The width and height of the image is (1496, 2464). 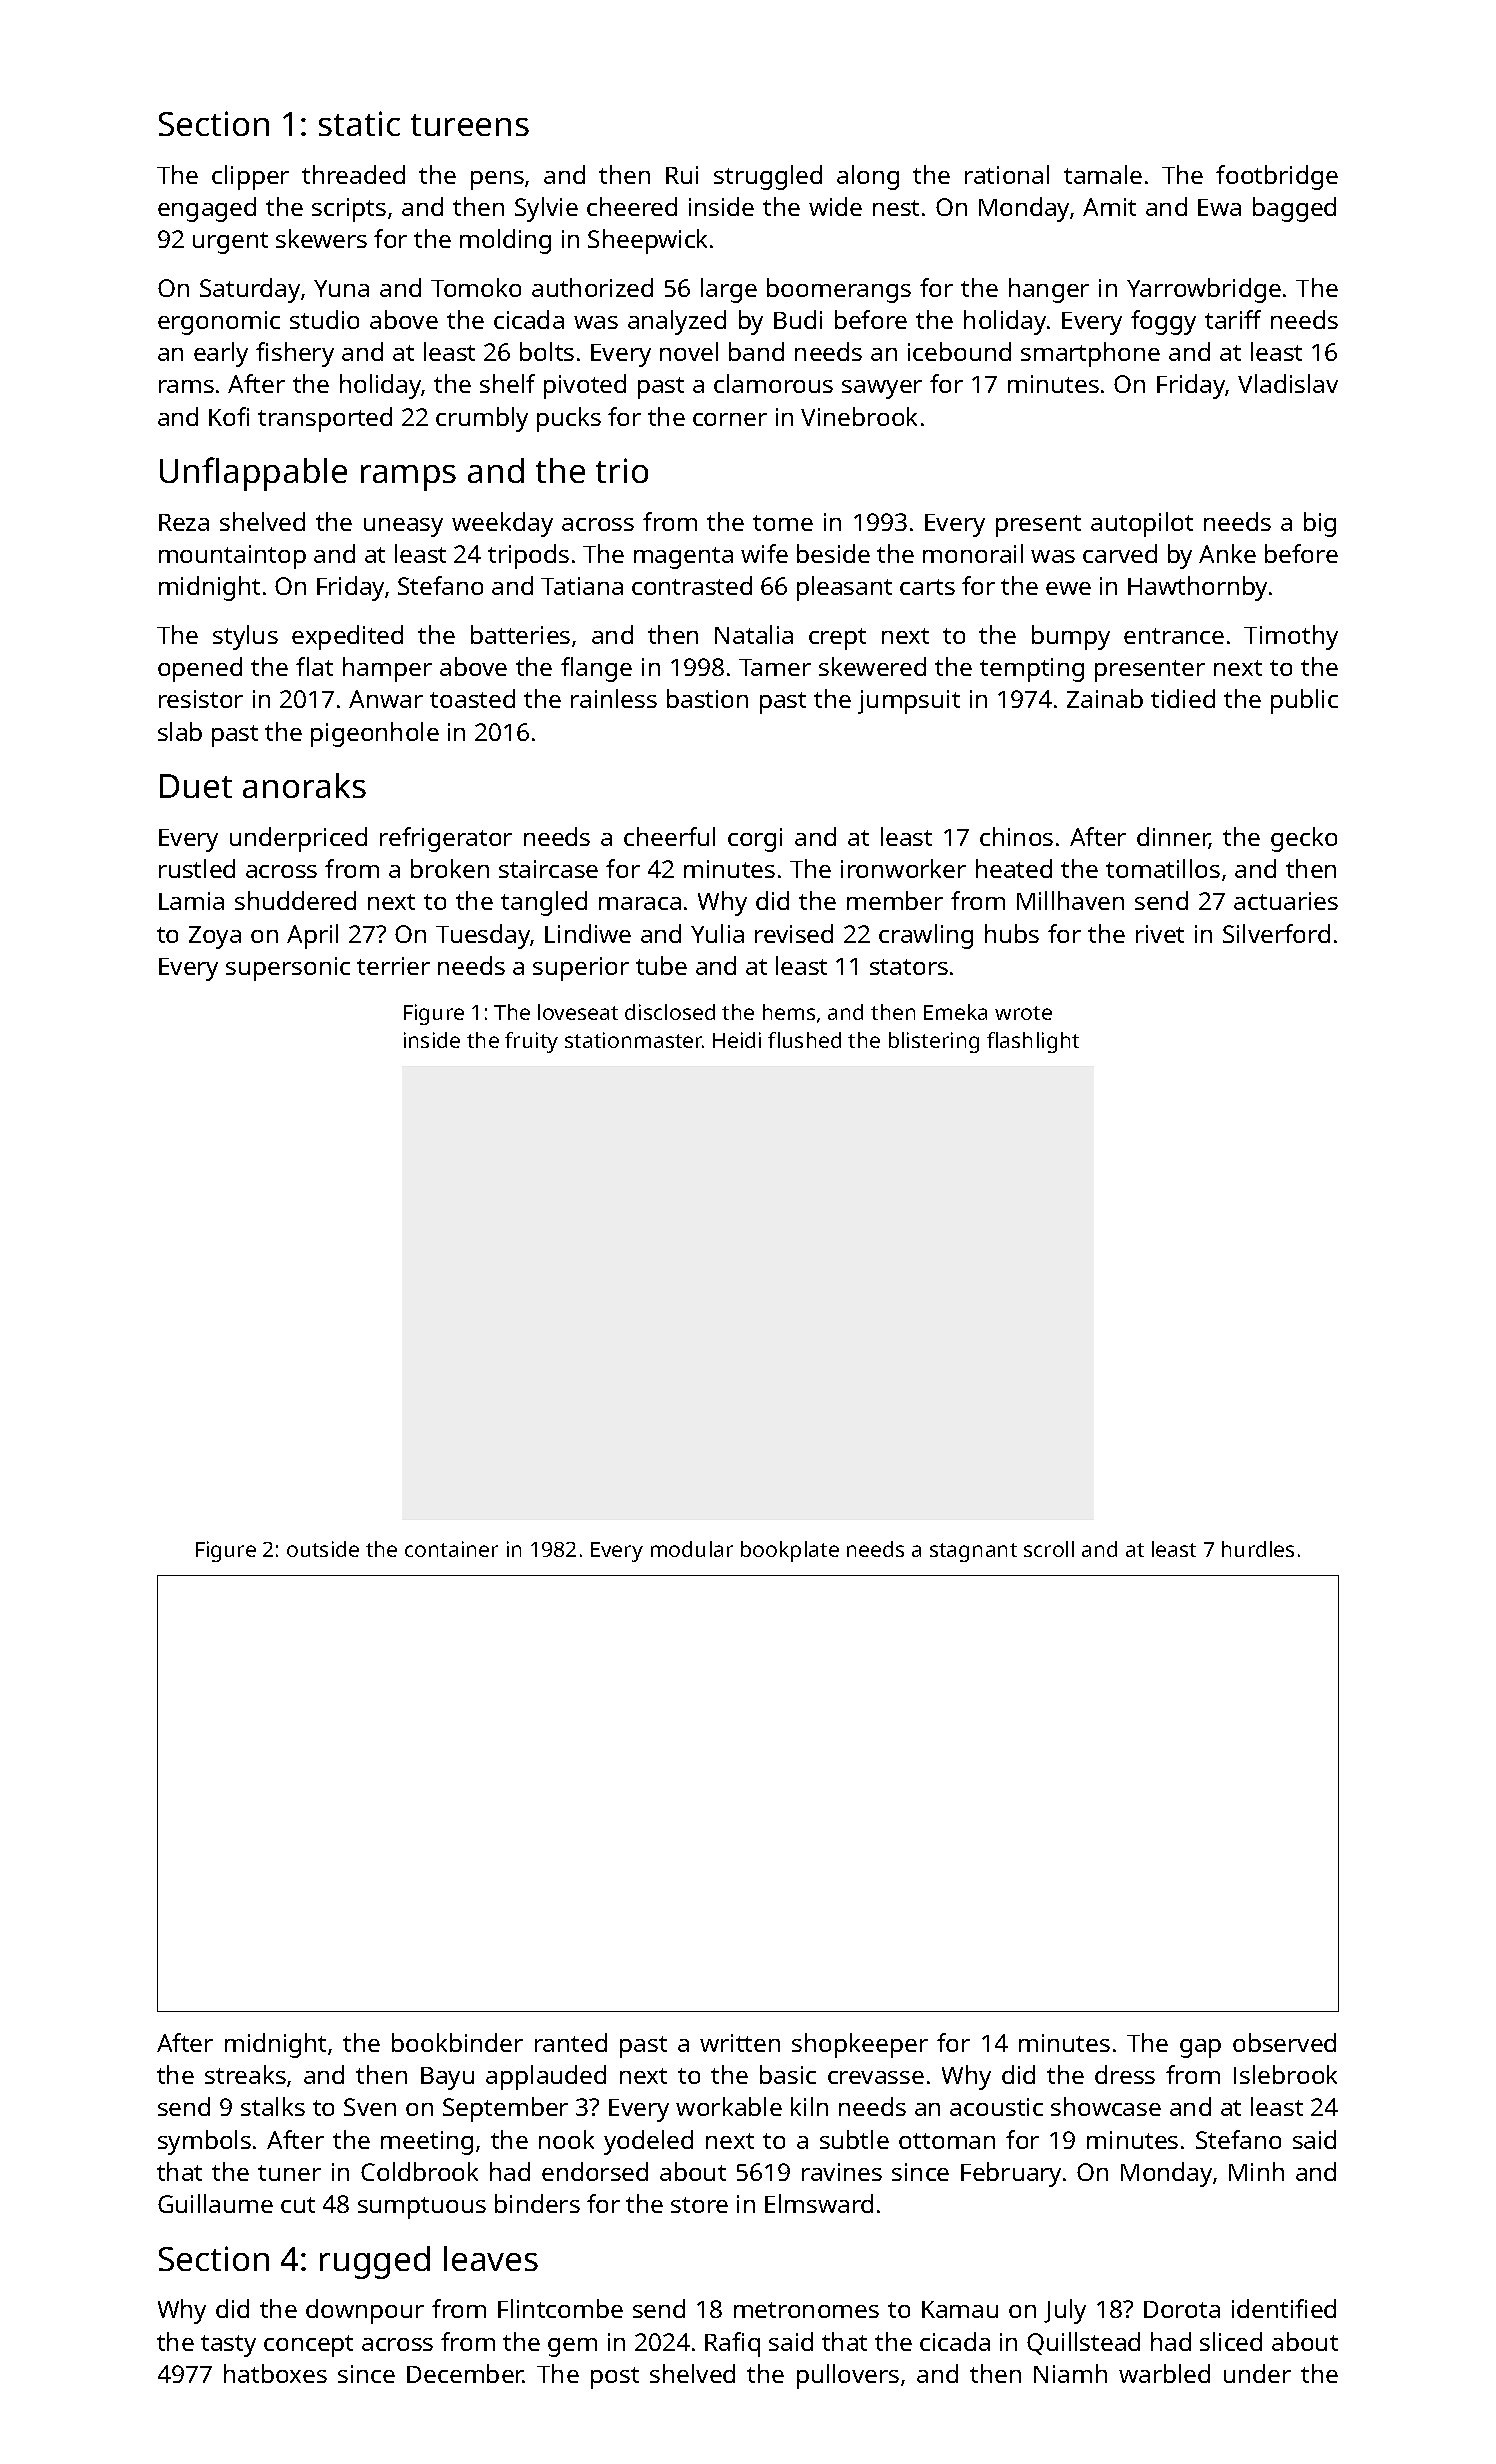 I want to click on authorized, so click(x=592, y=287).
